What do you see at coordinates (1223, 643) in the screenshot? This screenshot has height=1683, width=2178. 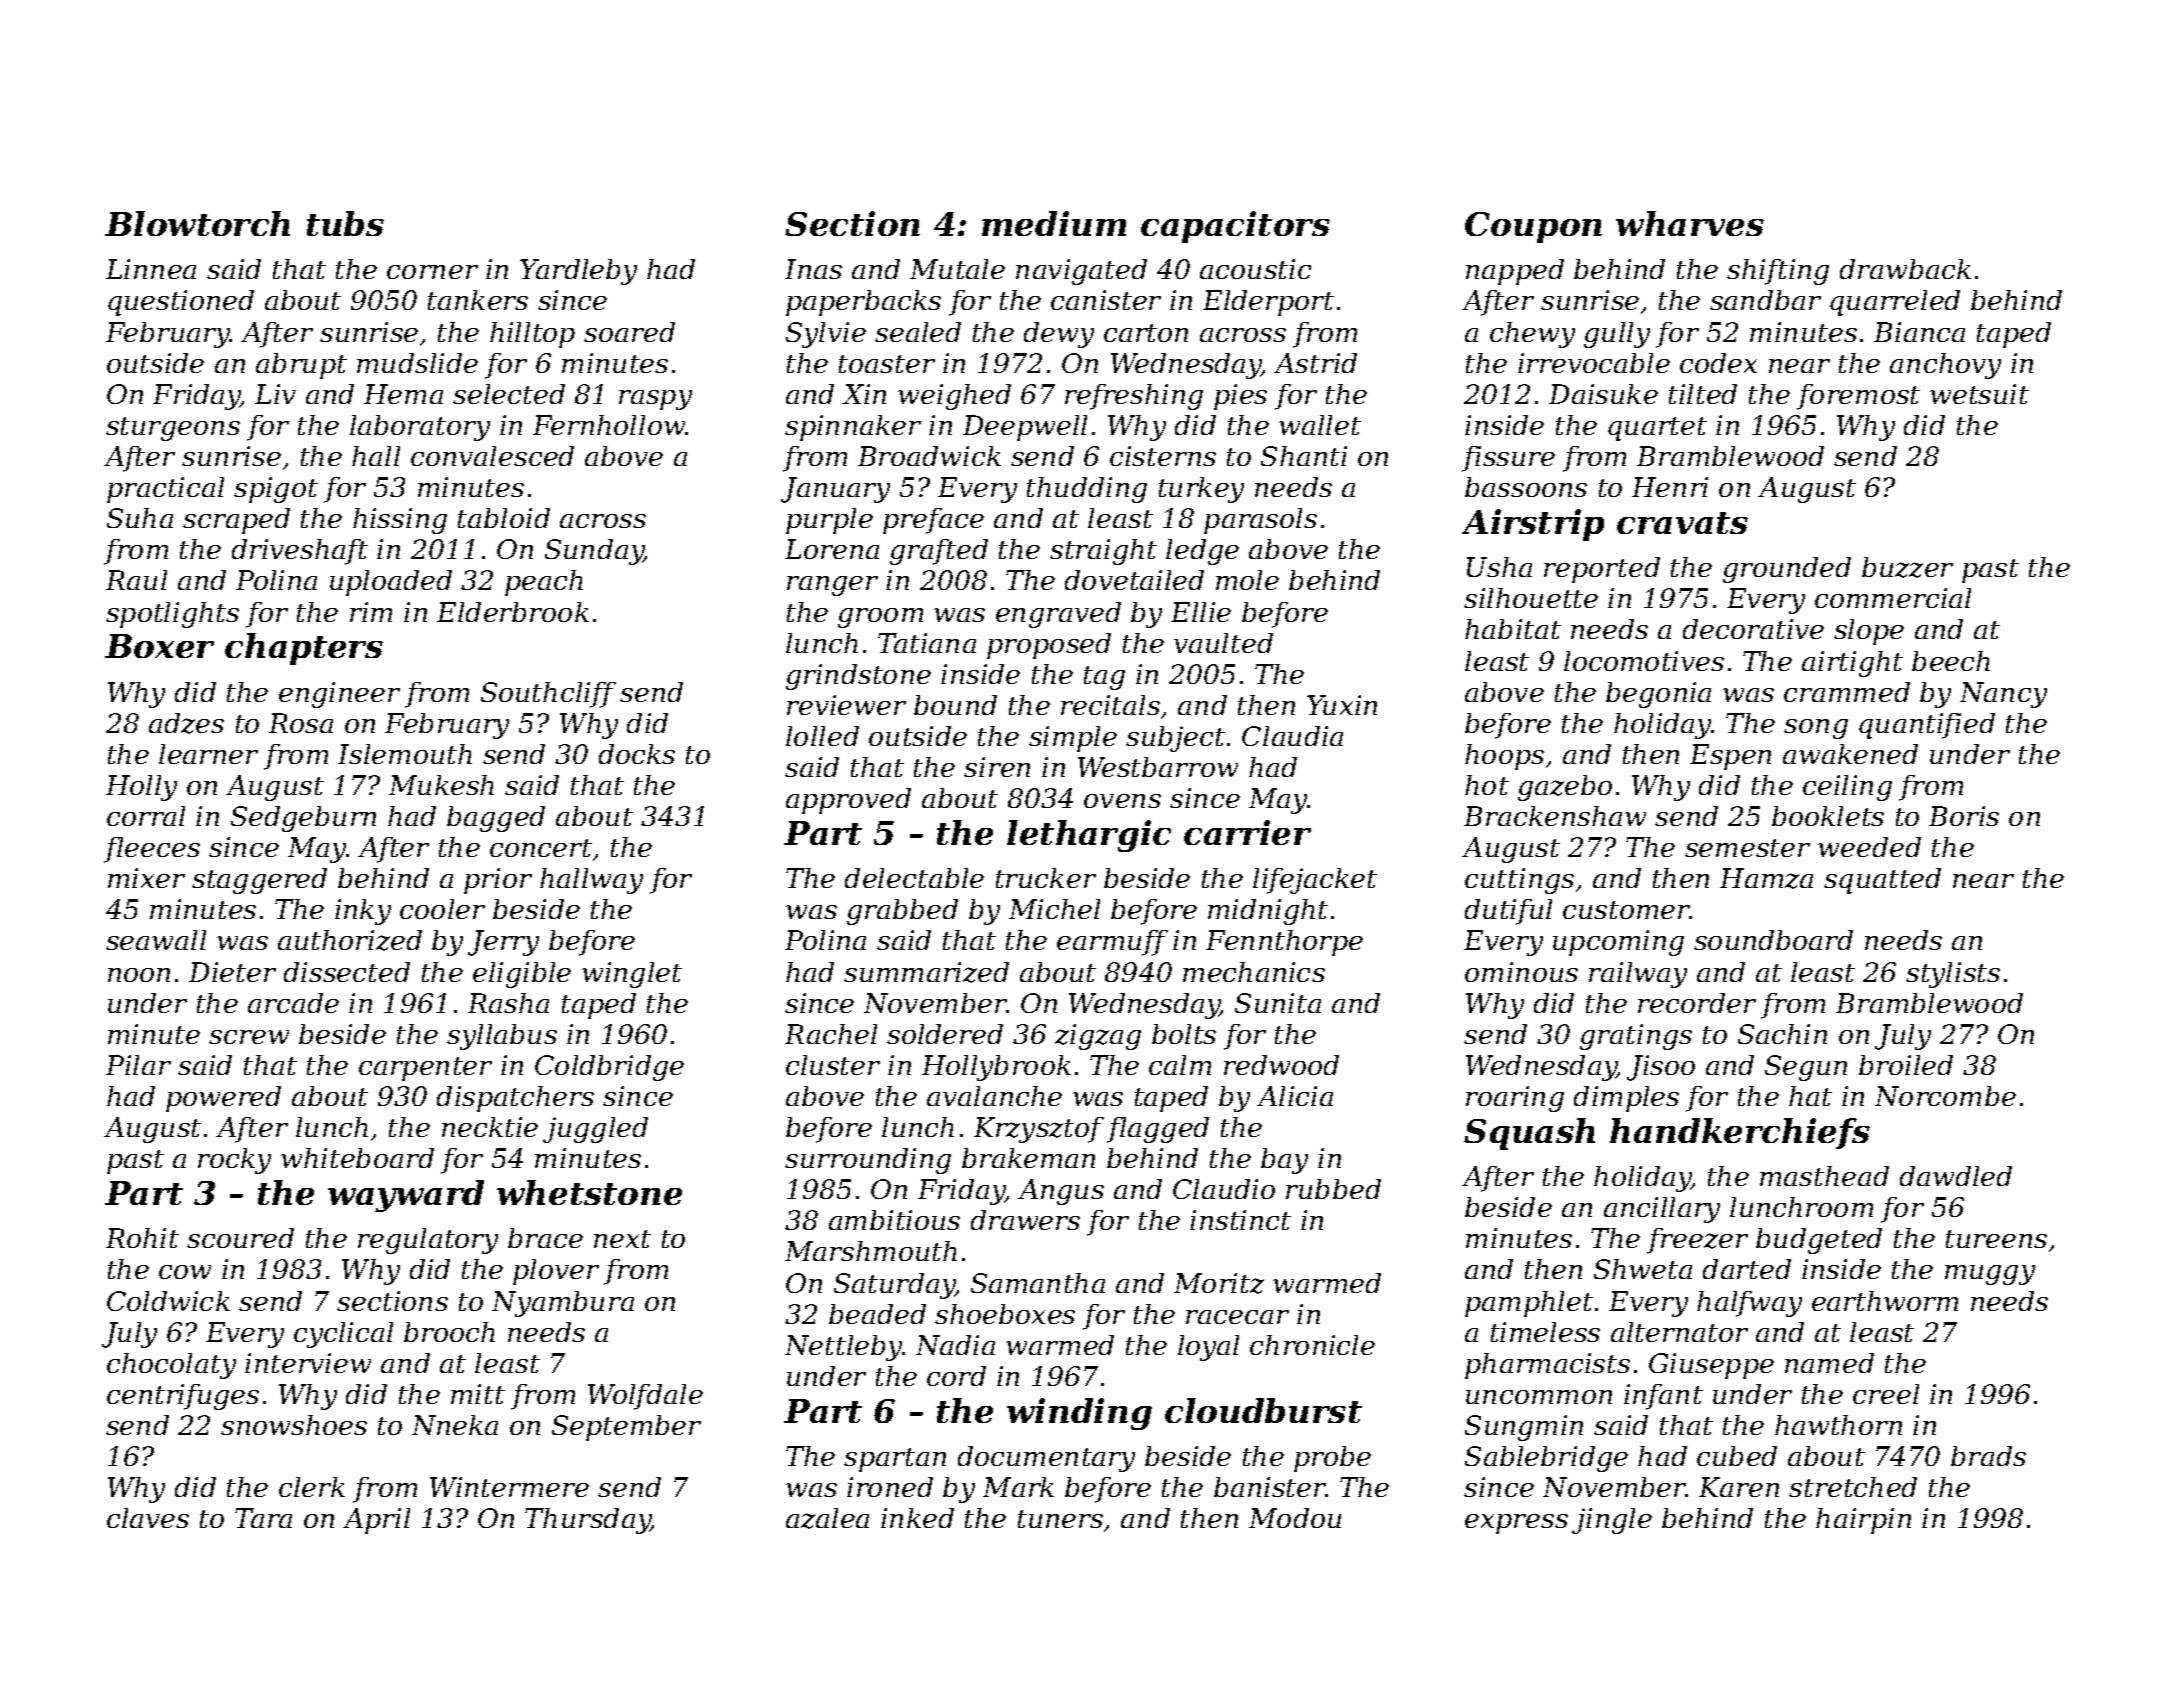 I see `vaulted` at bounding box center [1223, 643].
